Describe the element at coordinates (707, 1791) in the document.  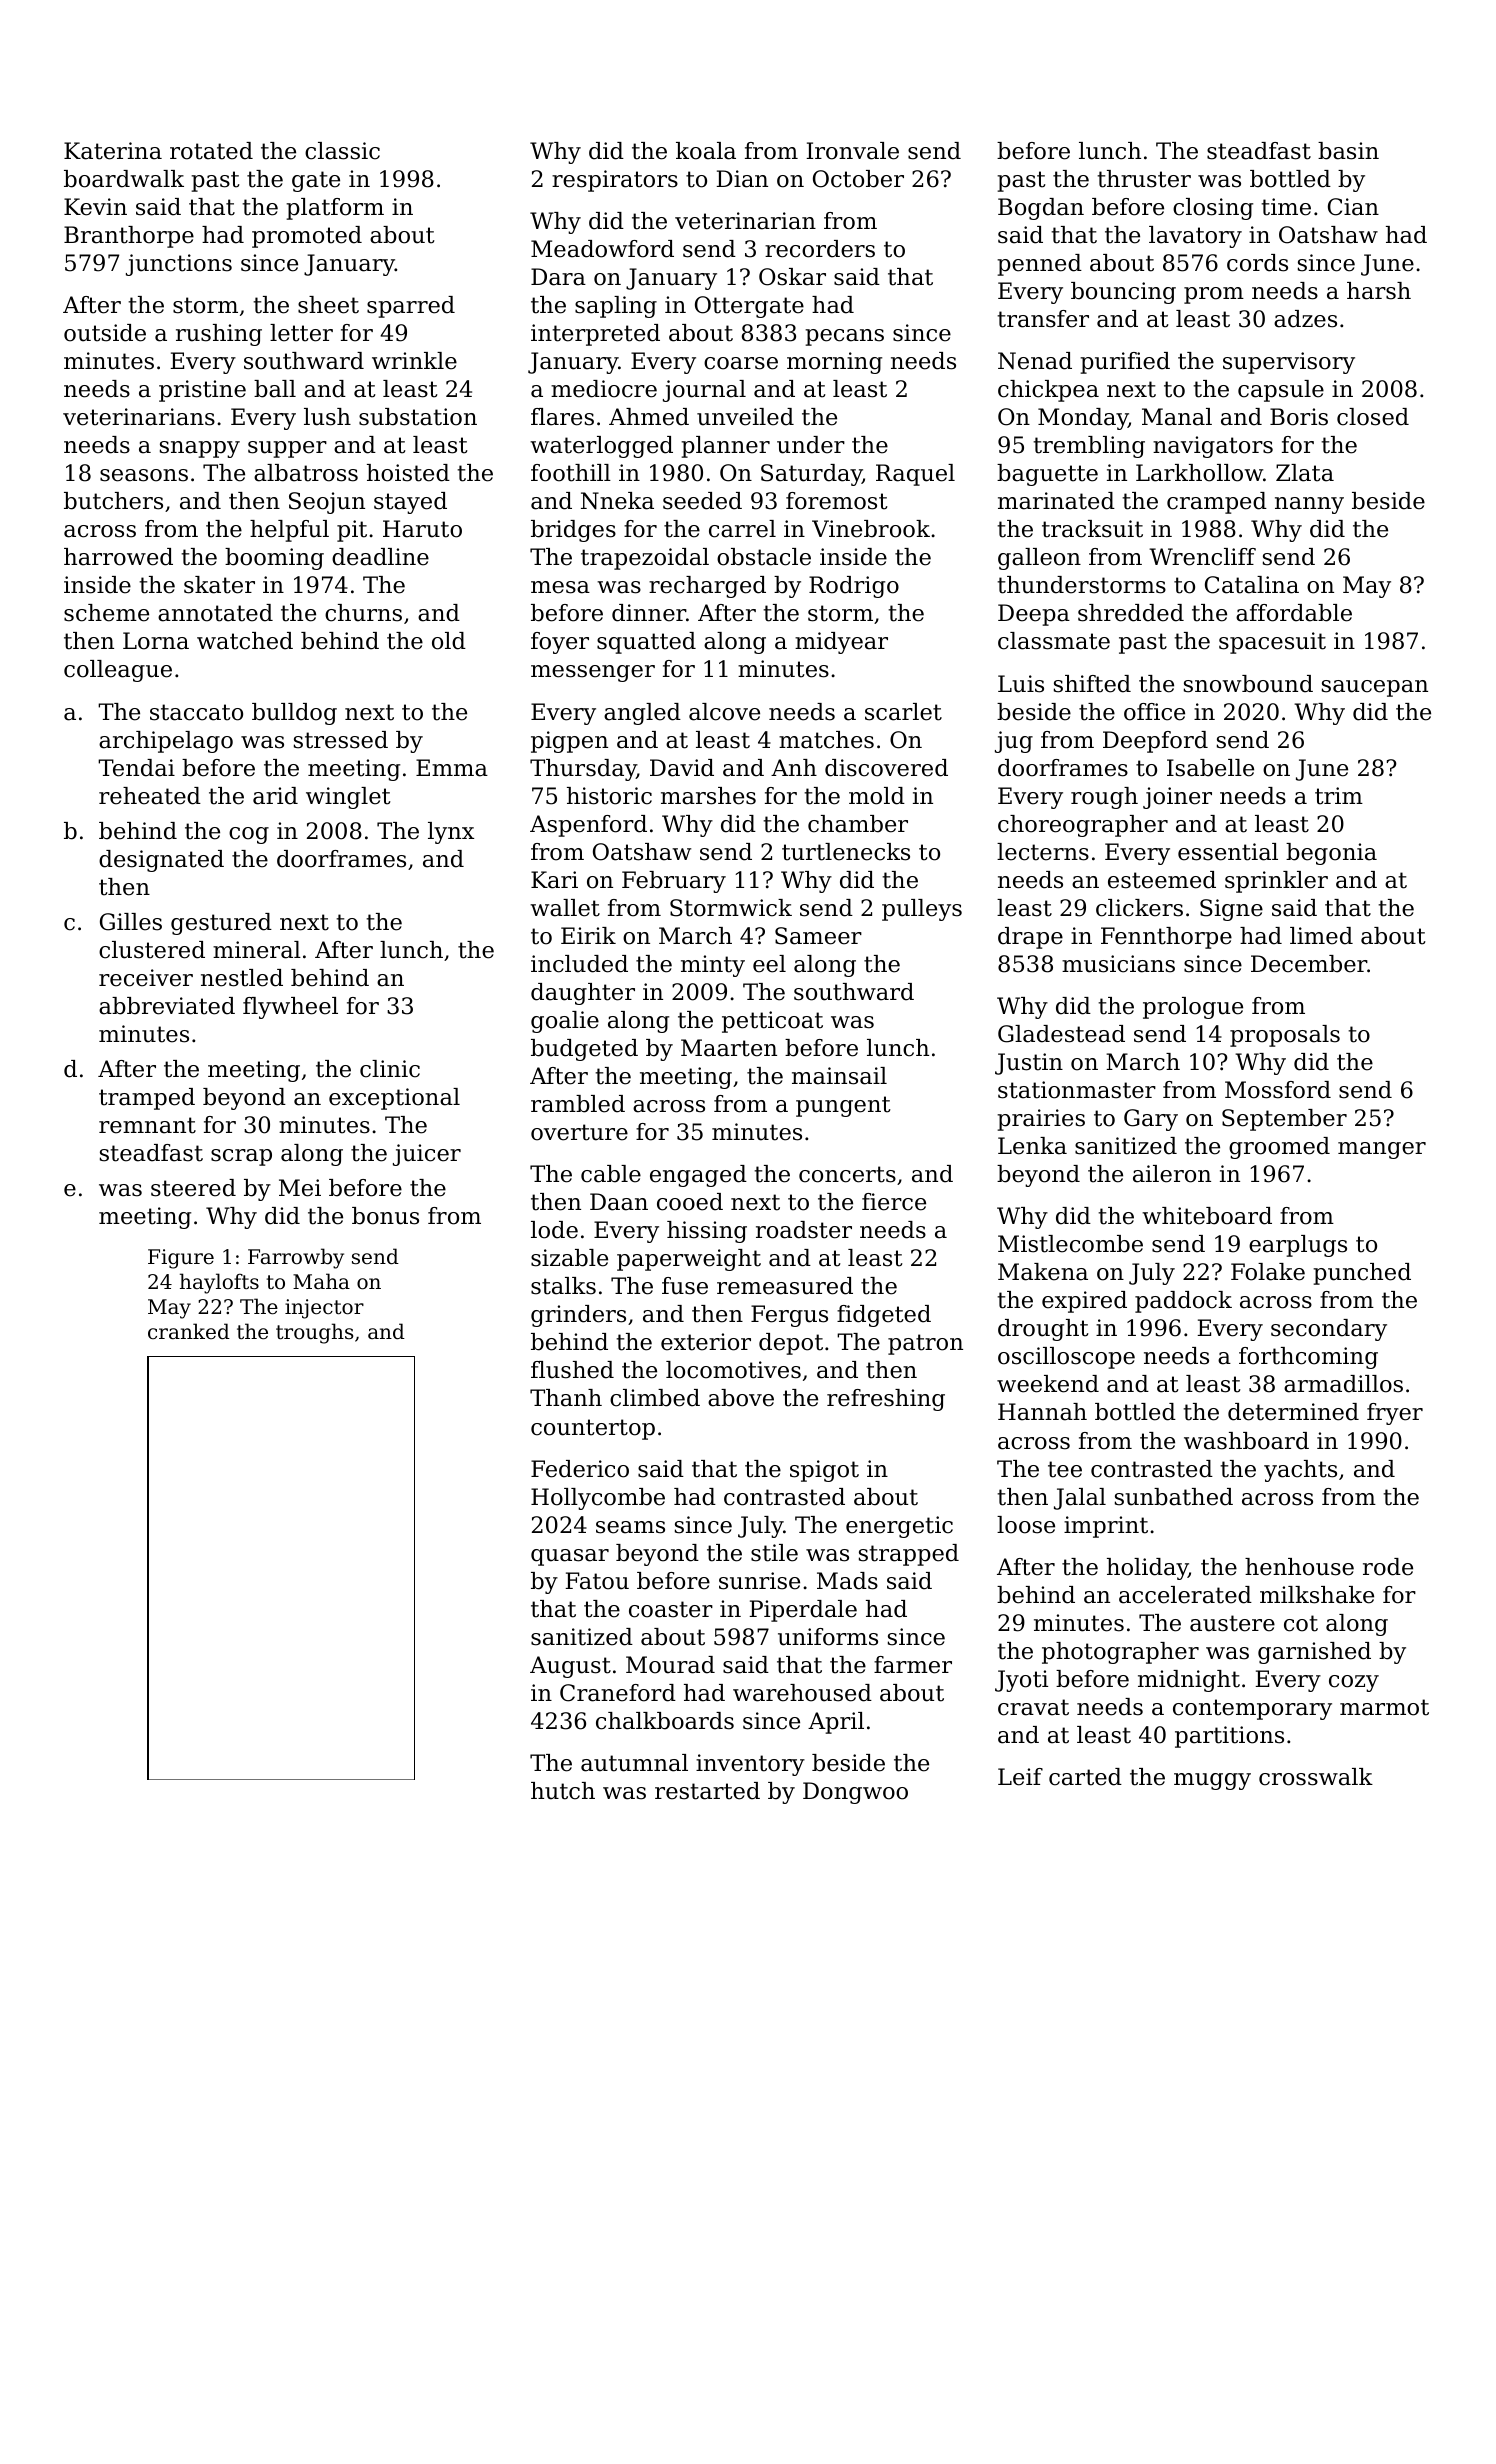
I see `restarted` at that location.
